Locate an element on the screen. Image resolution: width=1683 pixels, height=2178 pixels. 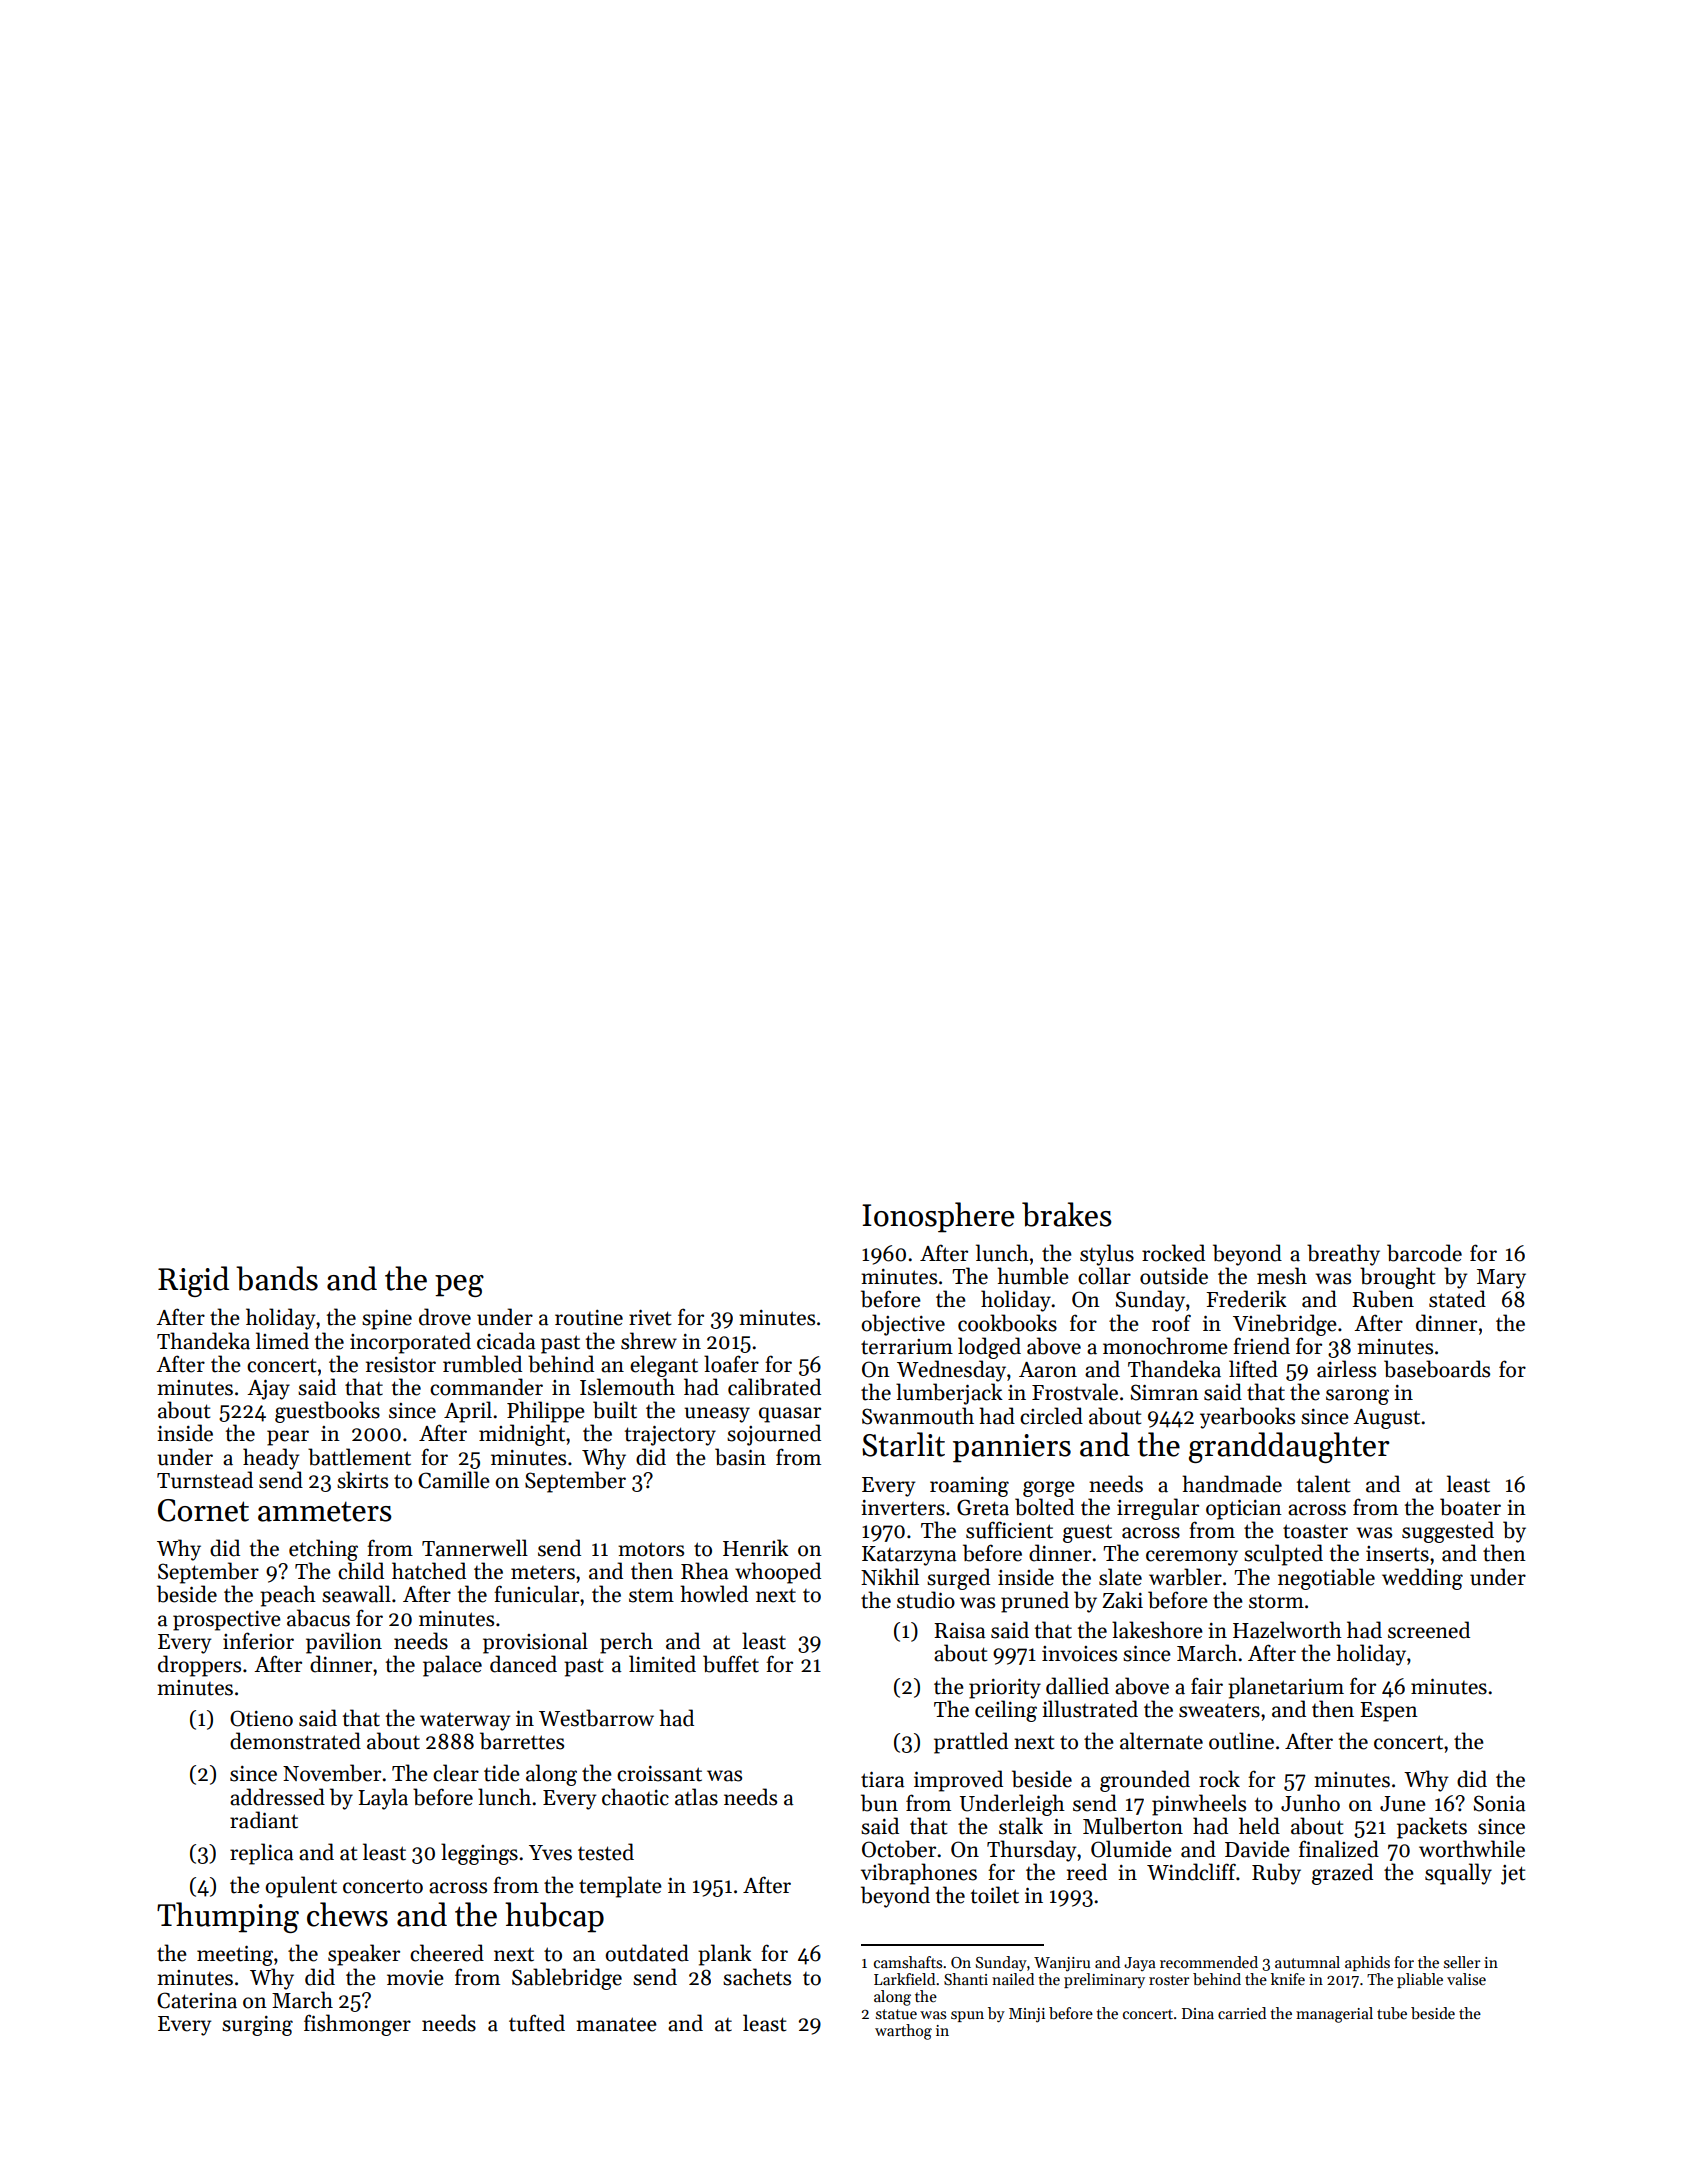
studio is located at coordinates (926, 1600).
